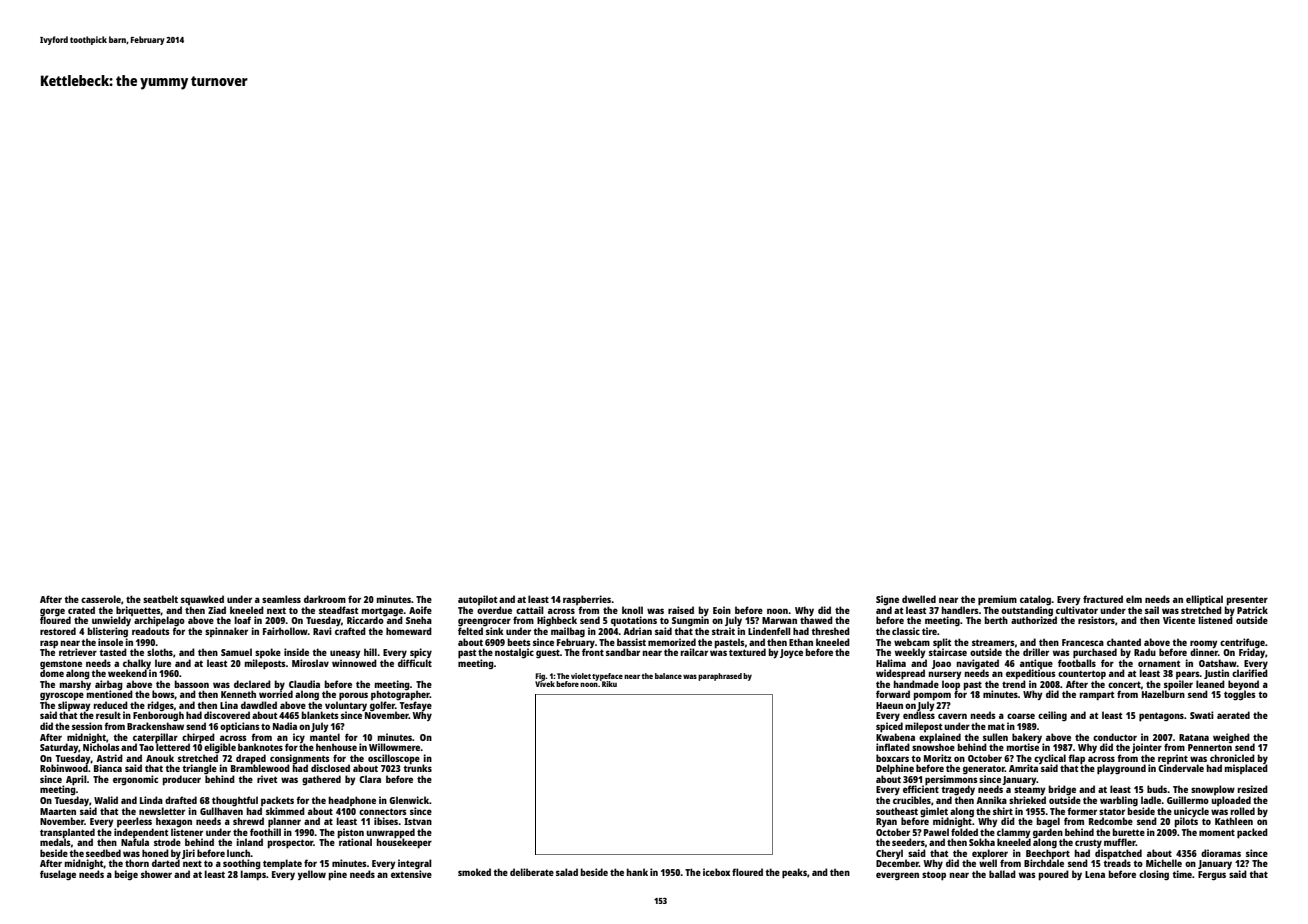  What do you see at coordinates (897, 811) in the document?
I see `southeast` at bounding box center [897, 811].
